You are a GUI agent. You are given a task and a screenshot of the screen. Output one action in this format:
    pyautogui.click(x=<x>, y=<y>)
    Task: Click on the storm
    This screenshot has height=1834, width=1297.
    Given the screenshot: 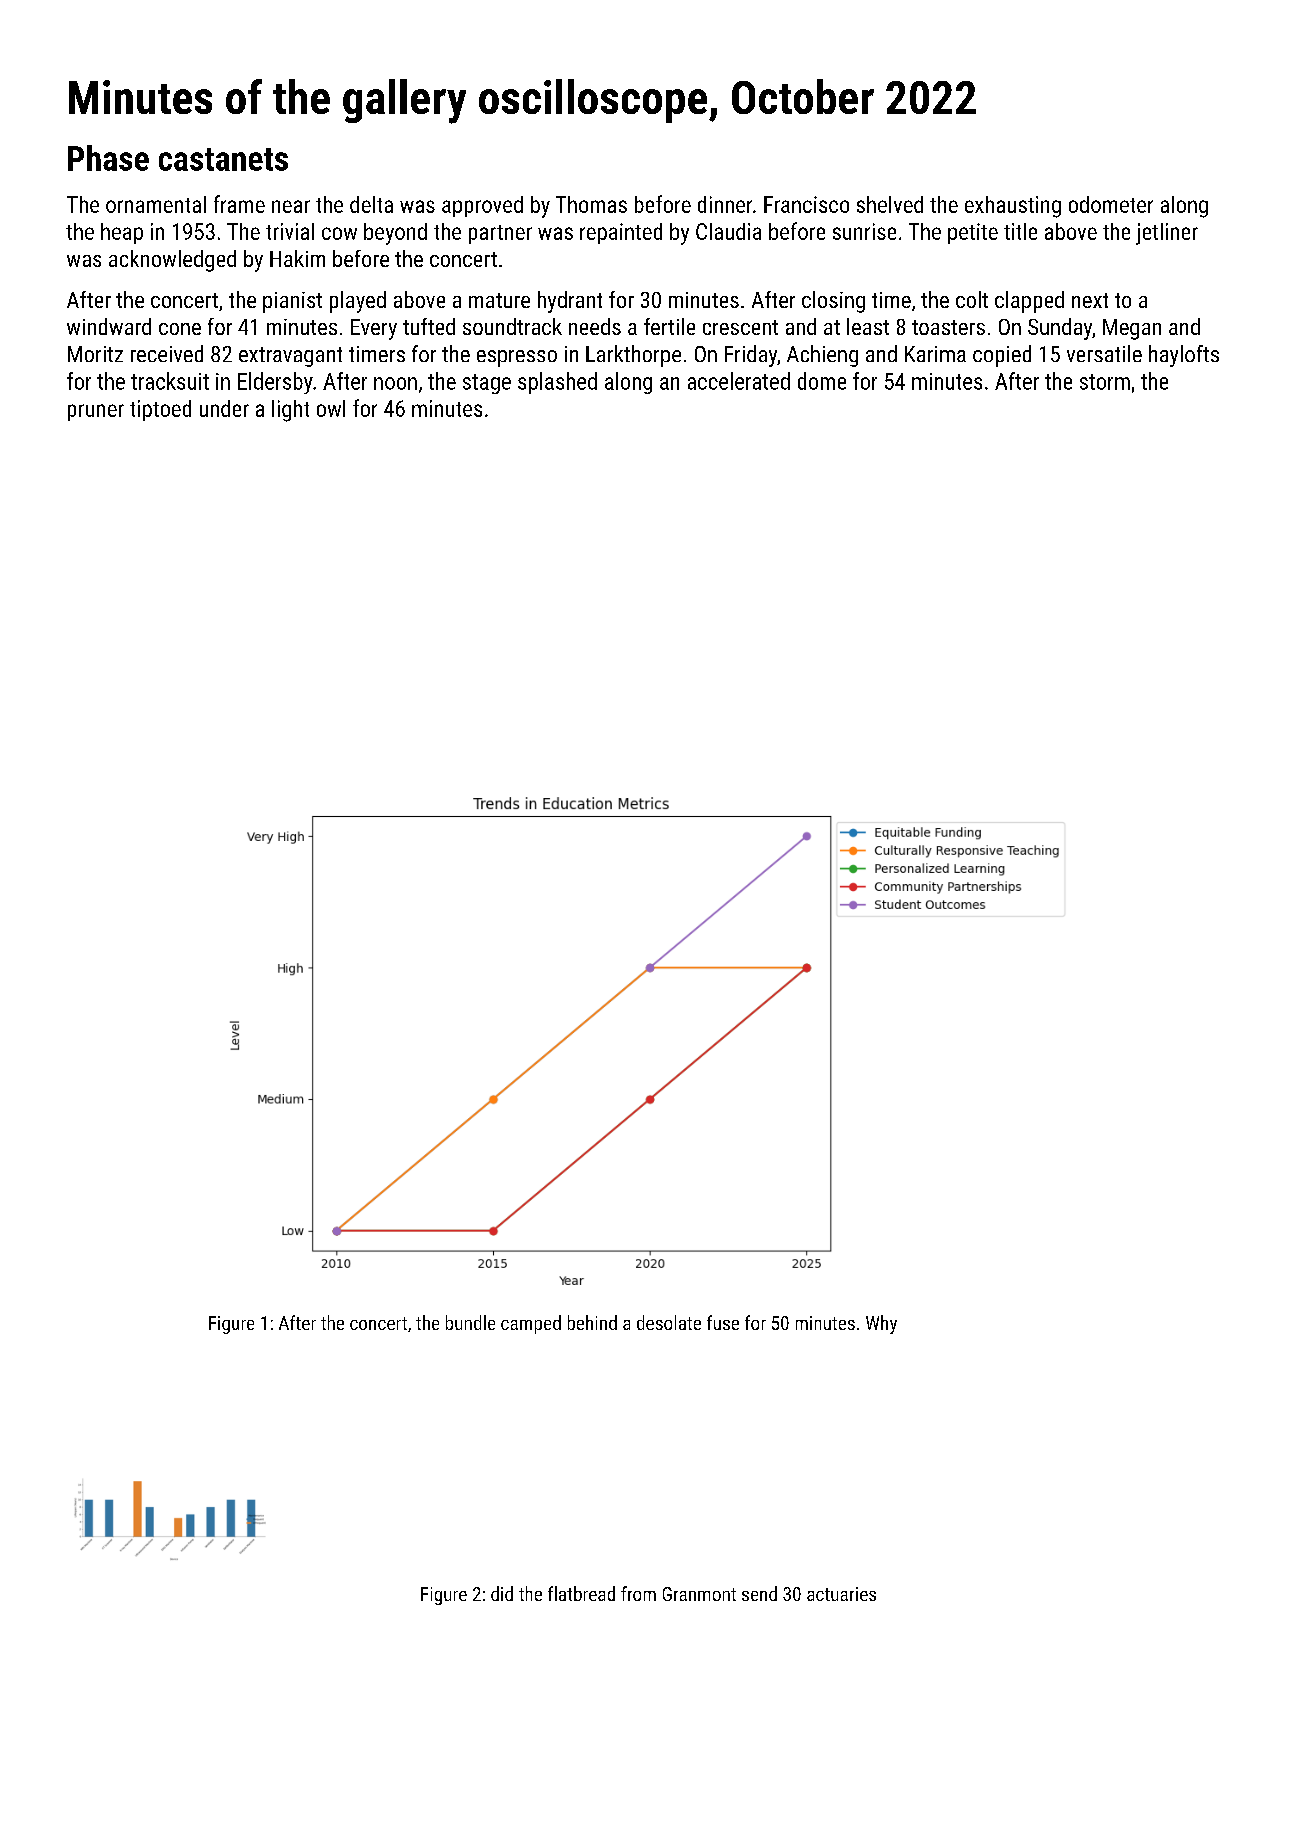 What is the action you would take?
    pyautogui.click(x=1105, y=382)
